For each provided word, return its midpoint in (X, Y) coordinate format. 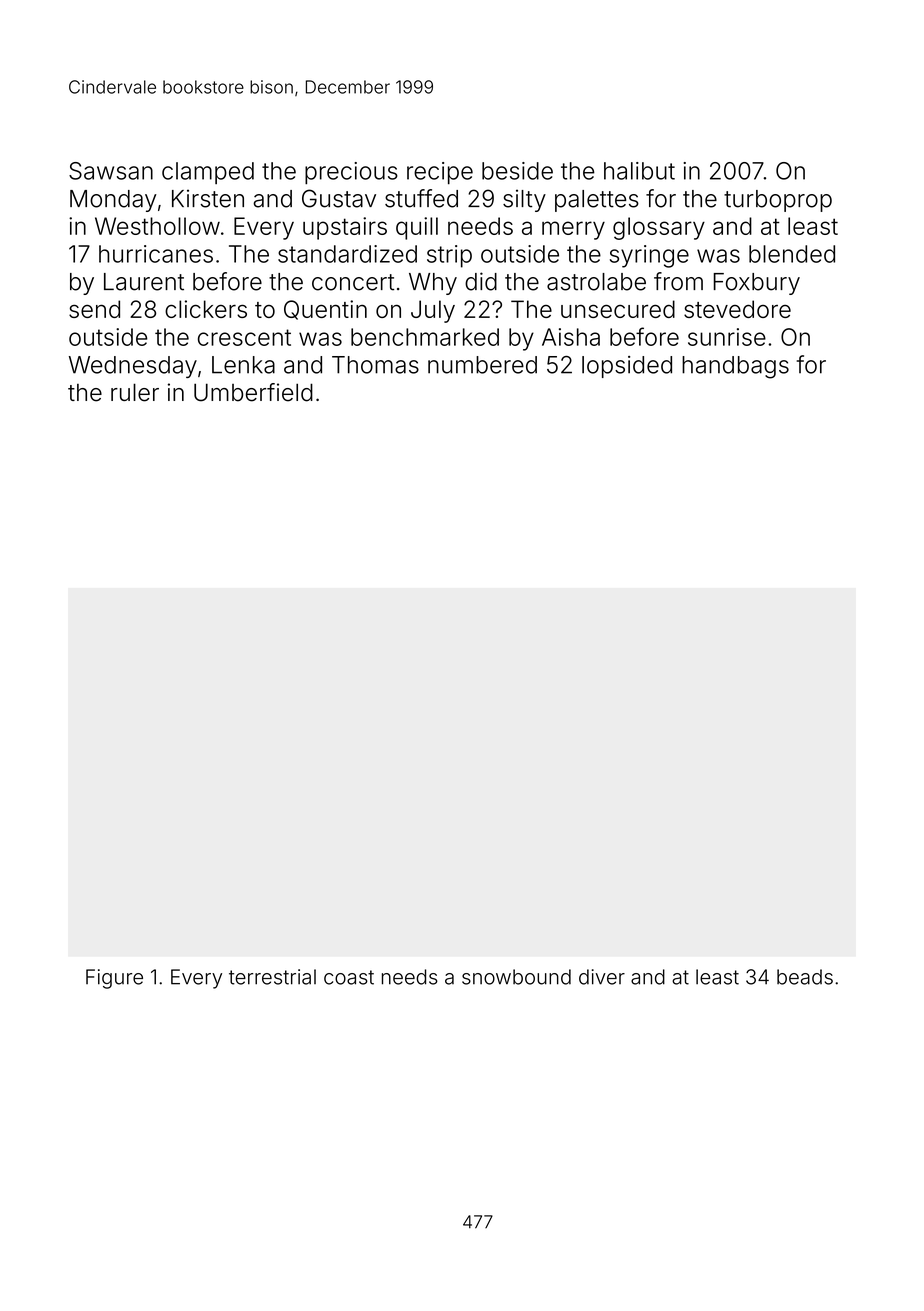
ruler (135, 392)
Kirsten (208, 198)
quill (417, 228)
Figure (114, 979)
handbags (735, 367)
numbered (482, 365)
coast (349, 977)
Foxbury (756, 284)
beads (805, 977)
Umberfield (253, 392)
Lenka (243, 365)
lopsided (627, 367)
